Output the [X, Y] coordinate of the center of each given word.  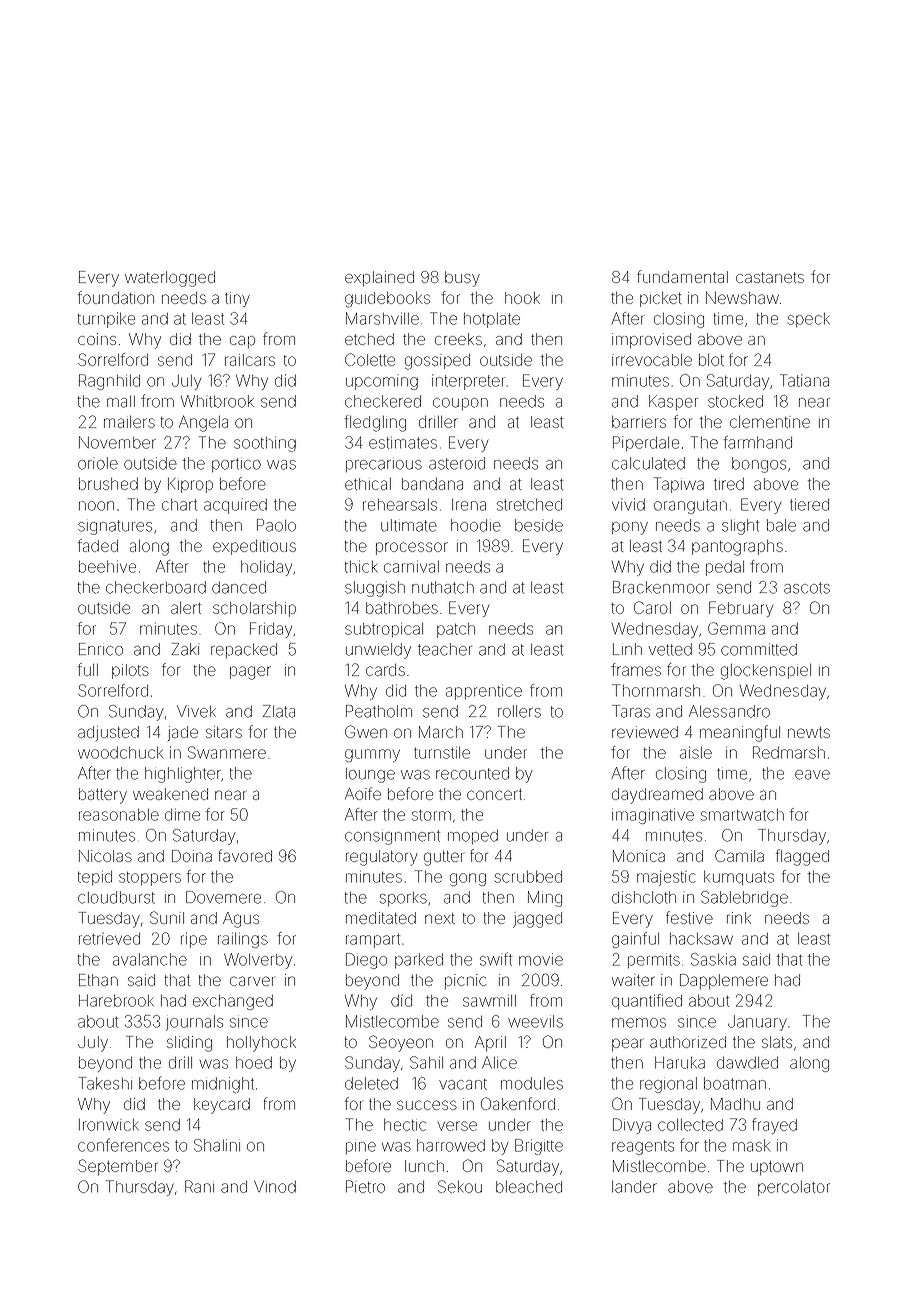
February [741, 609]
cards [385, 670]
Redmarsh [789, 752]
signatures [115, 527]
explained [379, 278]
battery [103, 796]
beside [539, 525]
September [118, 1167]
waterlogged [170, 279]
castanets [770, 277]
